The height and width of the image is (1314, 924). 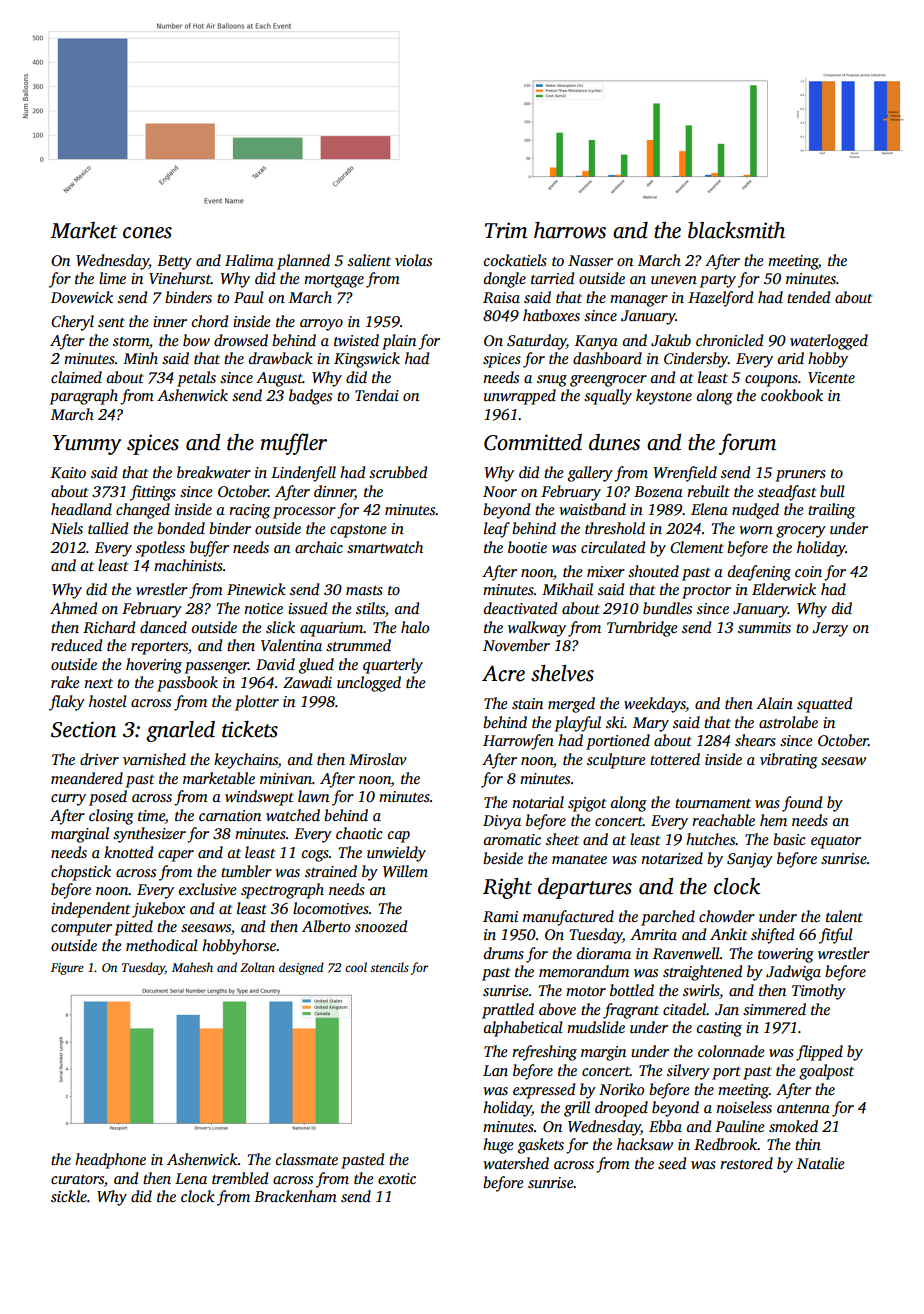 I want to click on astrolabe, so click(x=788, y=722).
